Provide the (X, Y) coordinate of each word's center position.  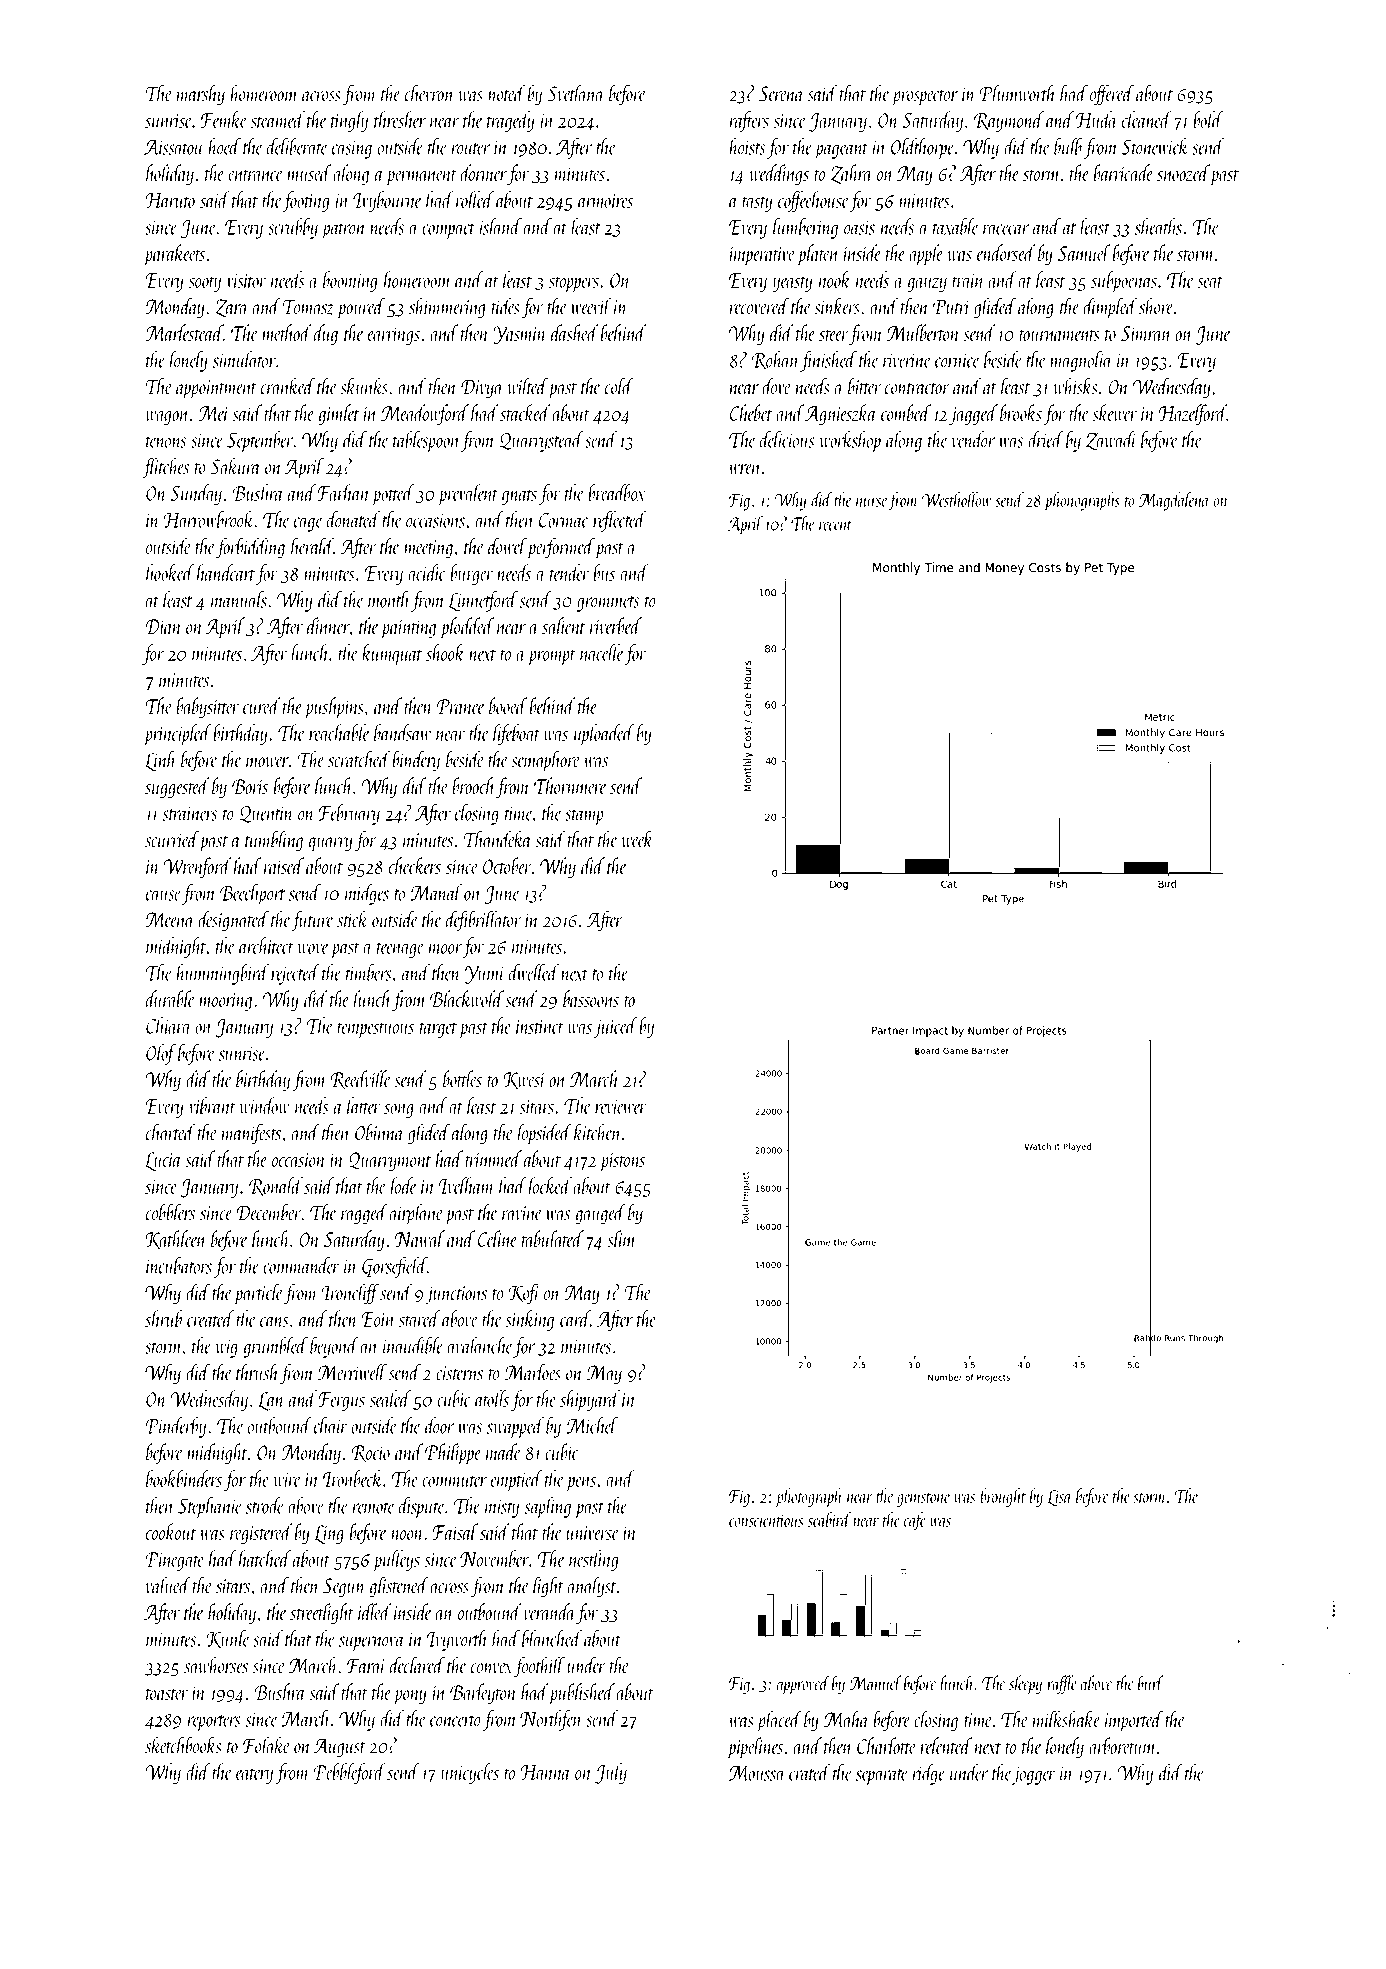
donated (353, 519)
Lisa (1060, 1498)
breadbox (617, 492)
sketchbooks (183, 1745)
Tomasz (308, 307)
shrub (163, 1318)
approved (803, 1685)
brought (1003, 1497)
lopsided (545, 1134)
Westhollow (956, 499)
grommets (608, 604)
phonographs (1082, 501)
